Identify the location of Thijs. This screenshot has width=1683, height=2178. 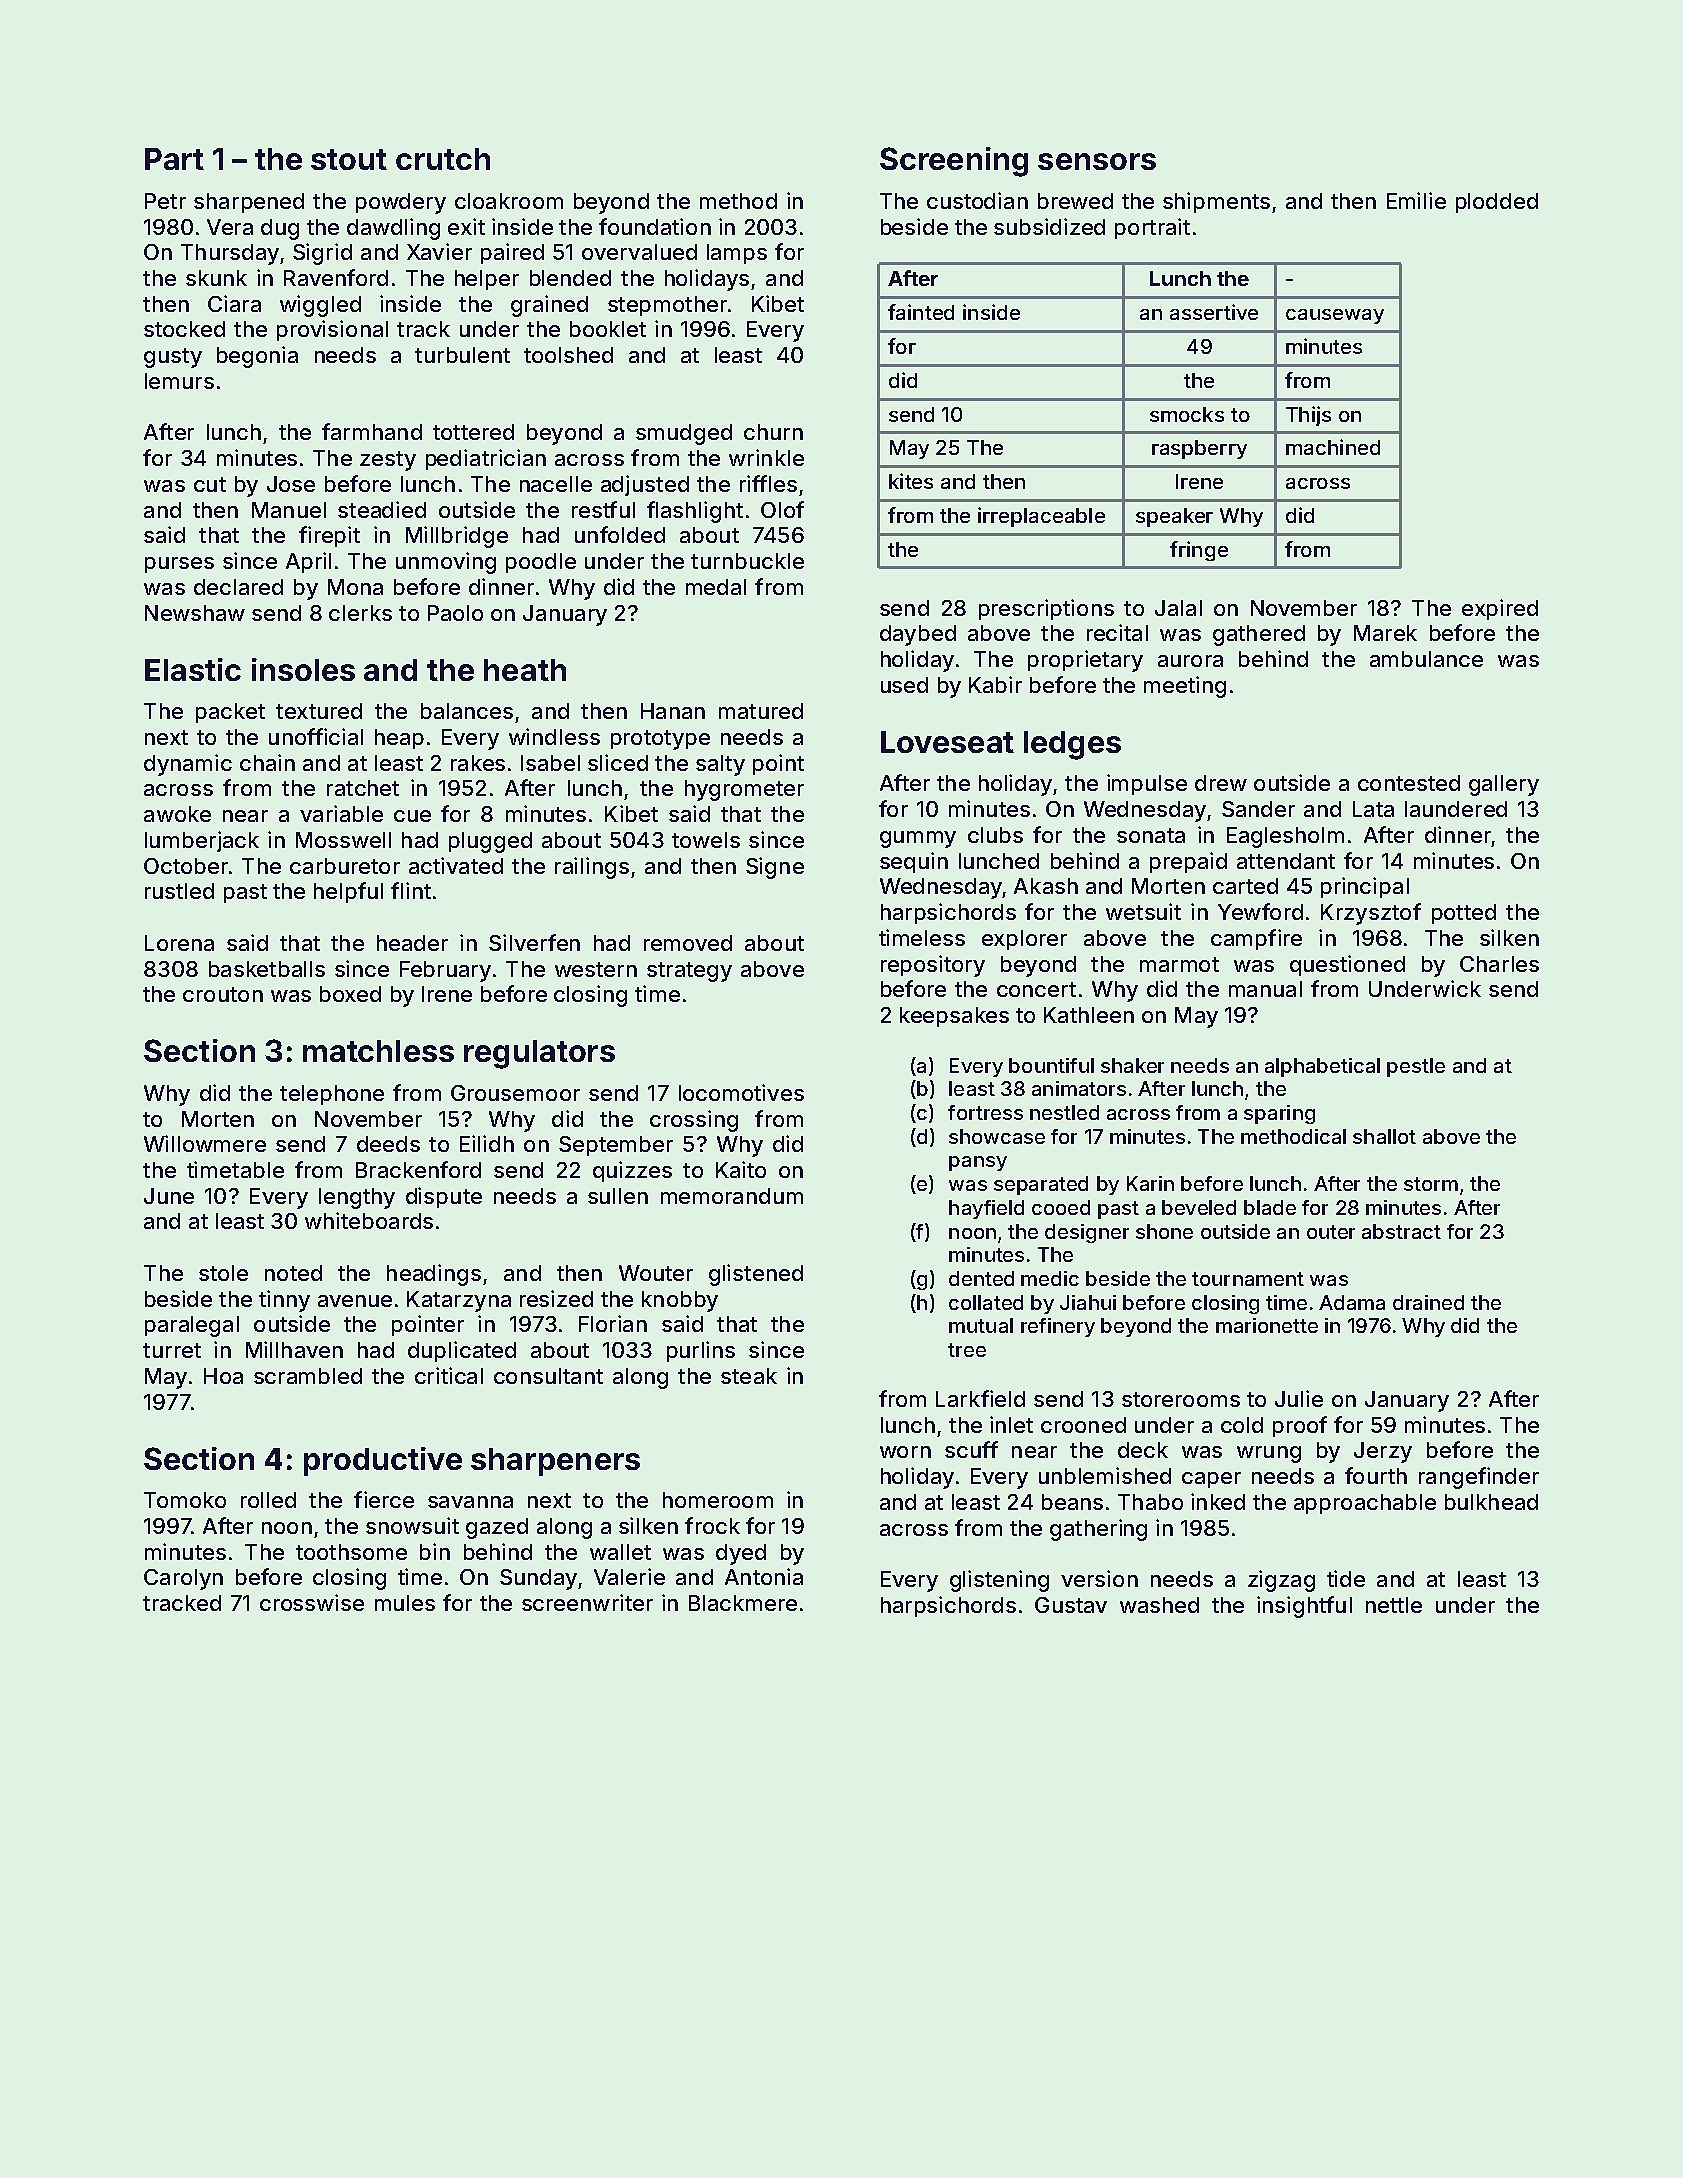
(1308, 416).
